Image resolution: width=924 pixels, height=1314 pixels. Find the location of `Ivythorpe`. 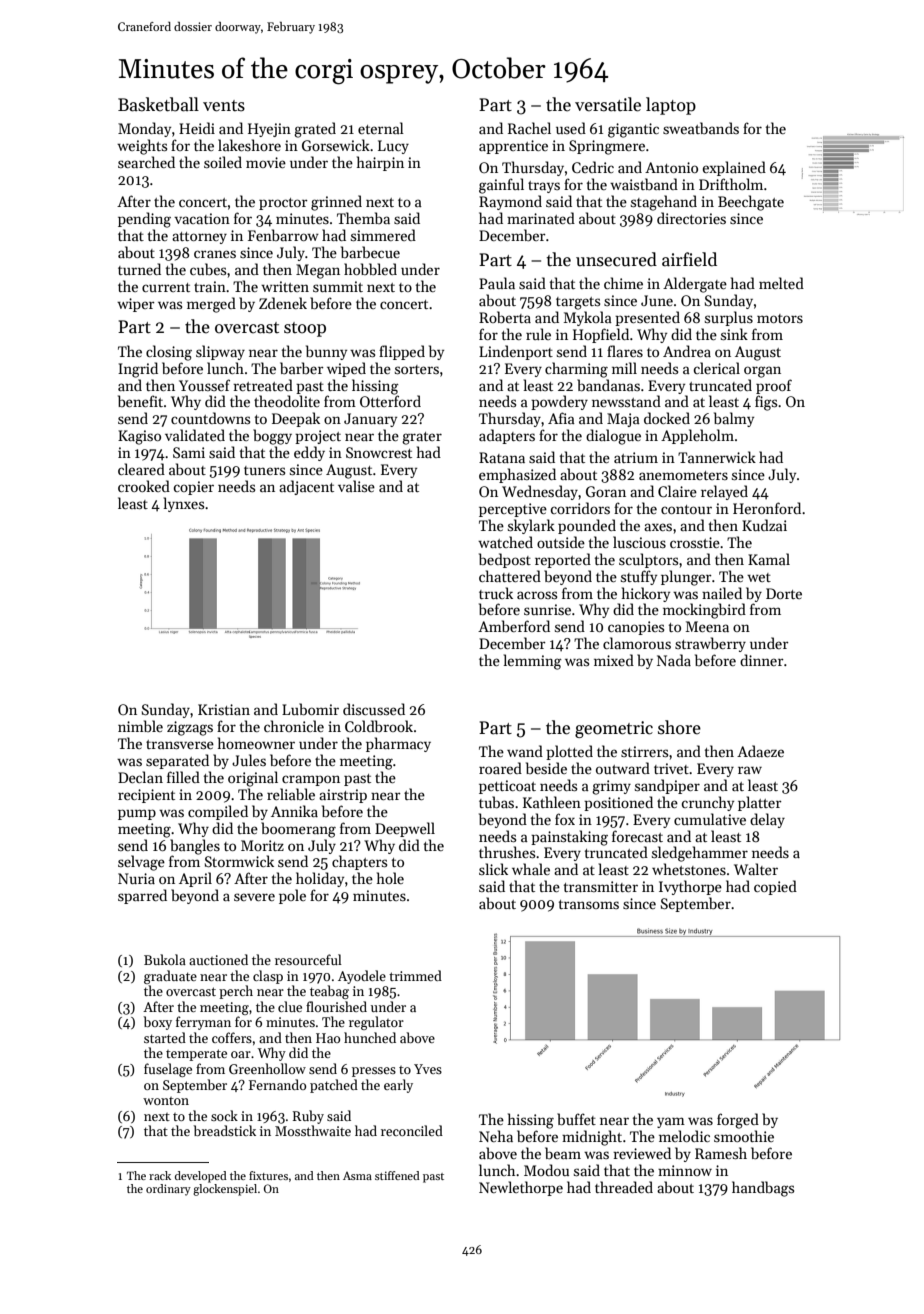

Ivythorpe is located at coordinates (690, 887).
